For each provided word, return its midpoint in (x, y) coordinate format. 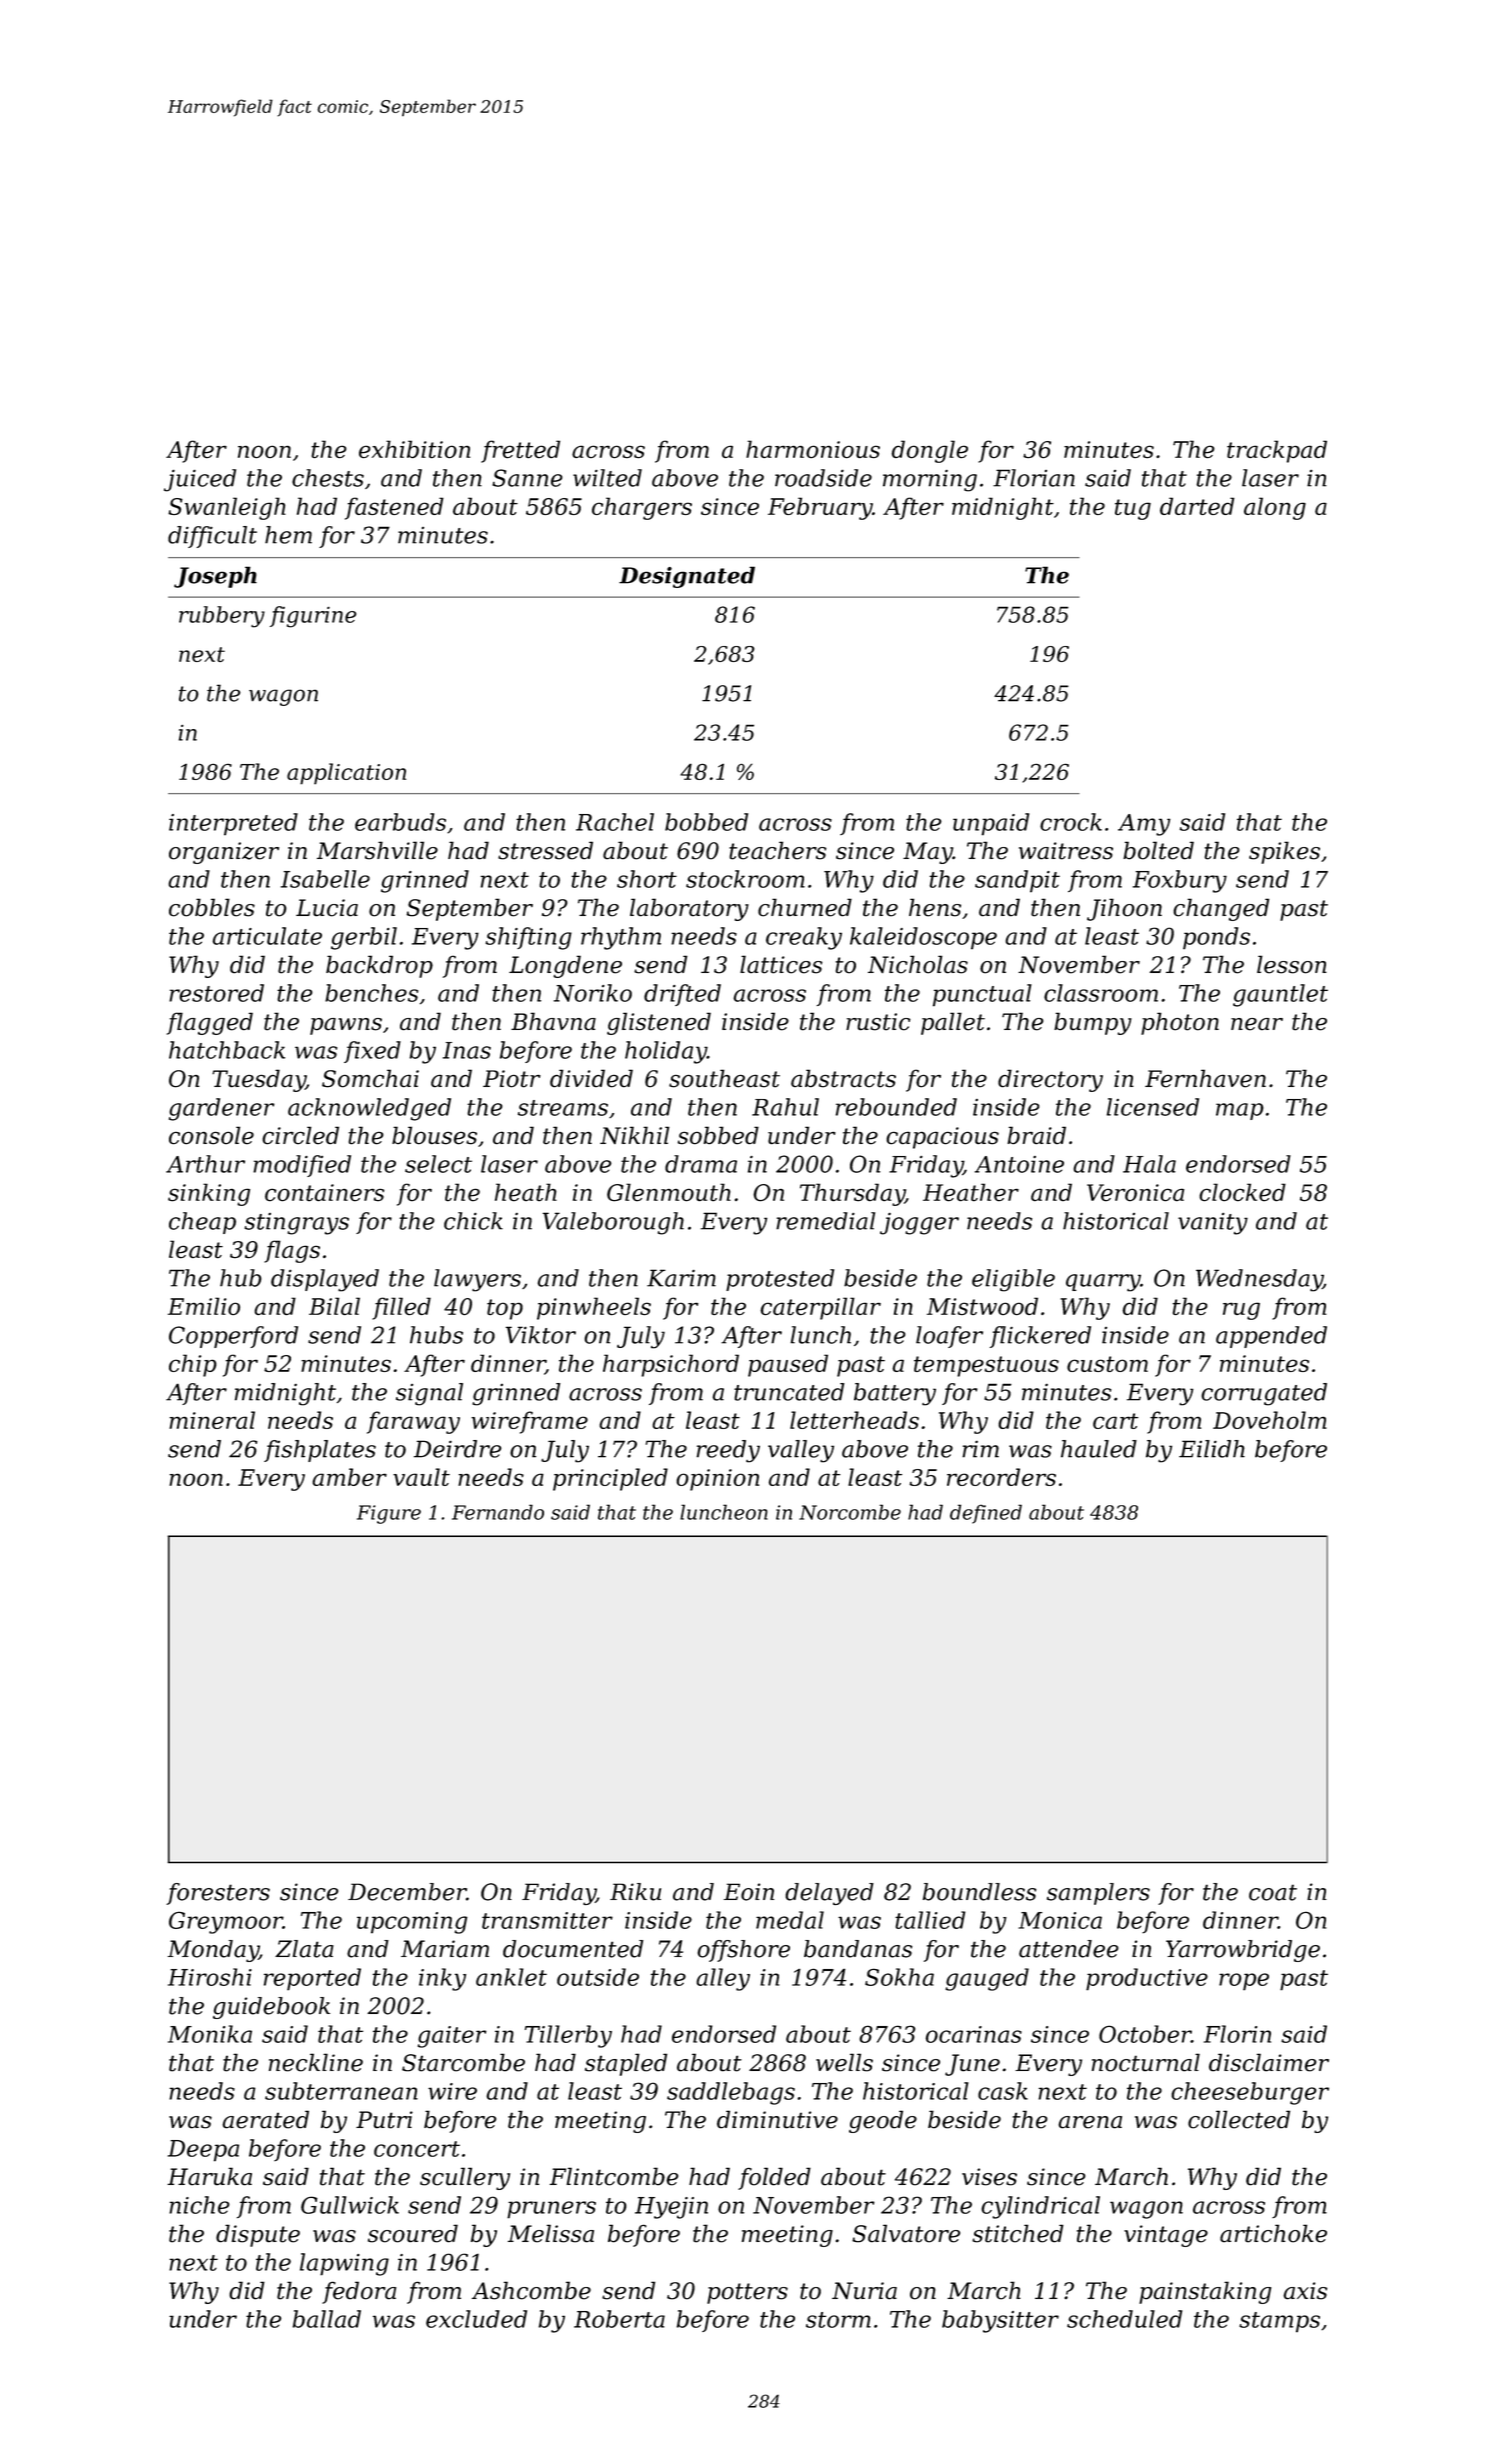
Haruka (209, 2176)
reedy (728, 1451)
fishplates (320, 1451)
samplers (1098, 1894)
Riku (635, 1892)
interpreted (233, 824)
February (820, 508)
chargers (642, 508)
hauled (1099, 1449)
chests (328, 478)
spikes (1284, 852)
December (407, 1892)
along (1275, 508)
